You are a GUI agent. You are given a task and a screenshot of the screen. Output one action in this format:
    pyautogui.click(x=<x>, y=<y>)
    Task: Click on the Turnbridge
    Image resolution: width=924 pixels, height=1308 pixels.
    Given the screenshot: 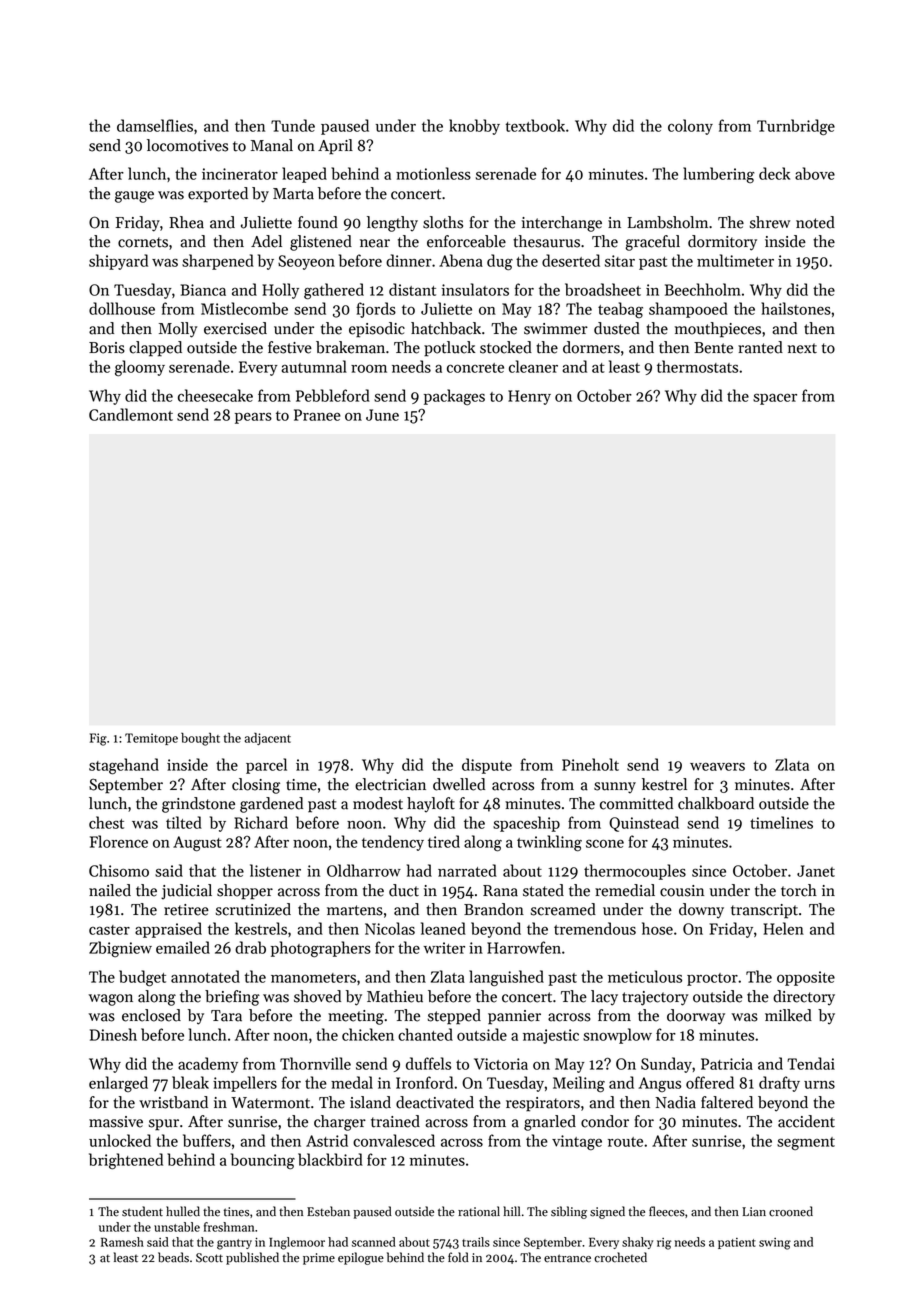 What is the action you would take?
    pyautogui.click(x=796, y=127)
